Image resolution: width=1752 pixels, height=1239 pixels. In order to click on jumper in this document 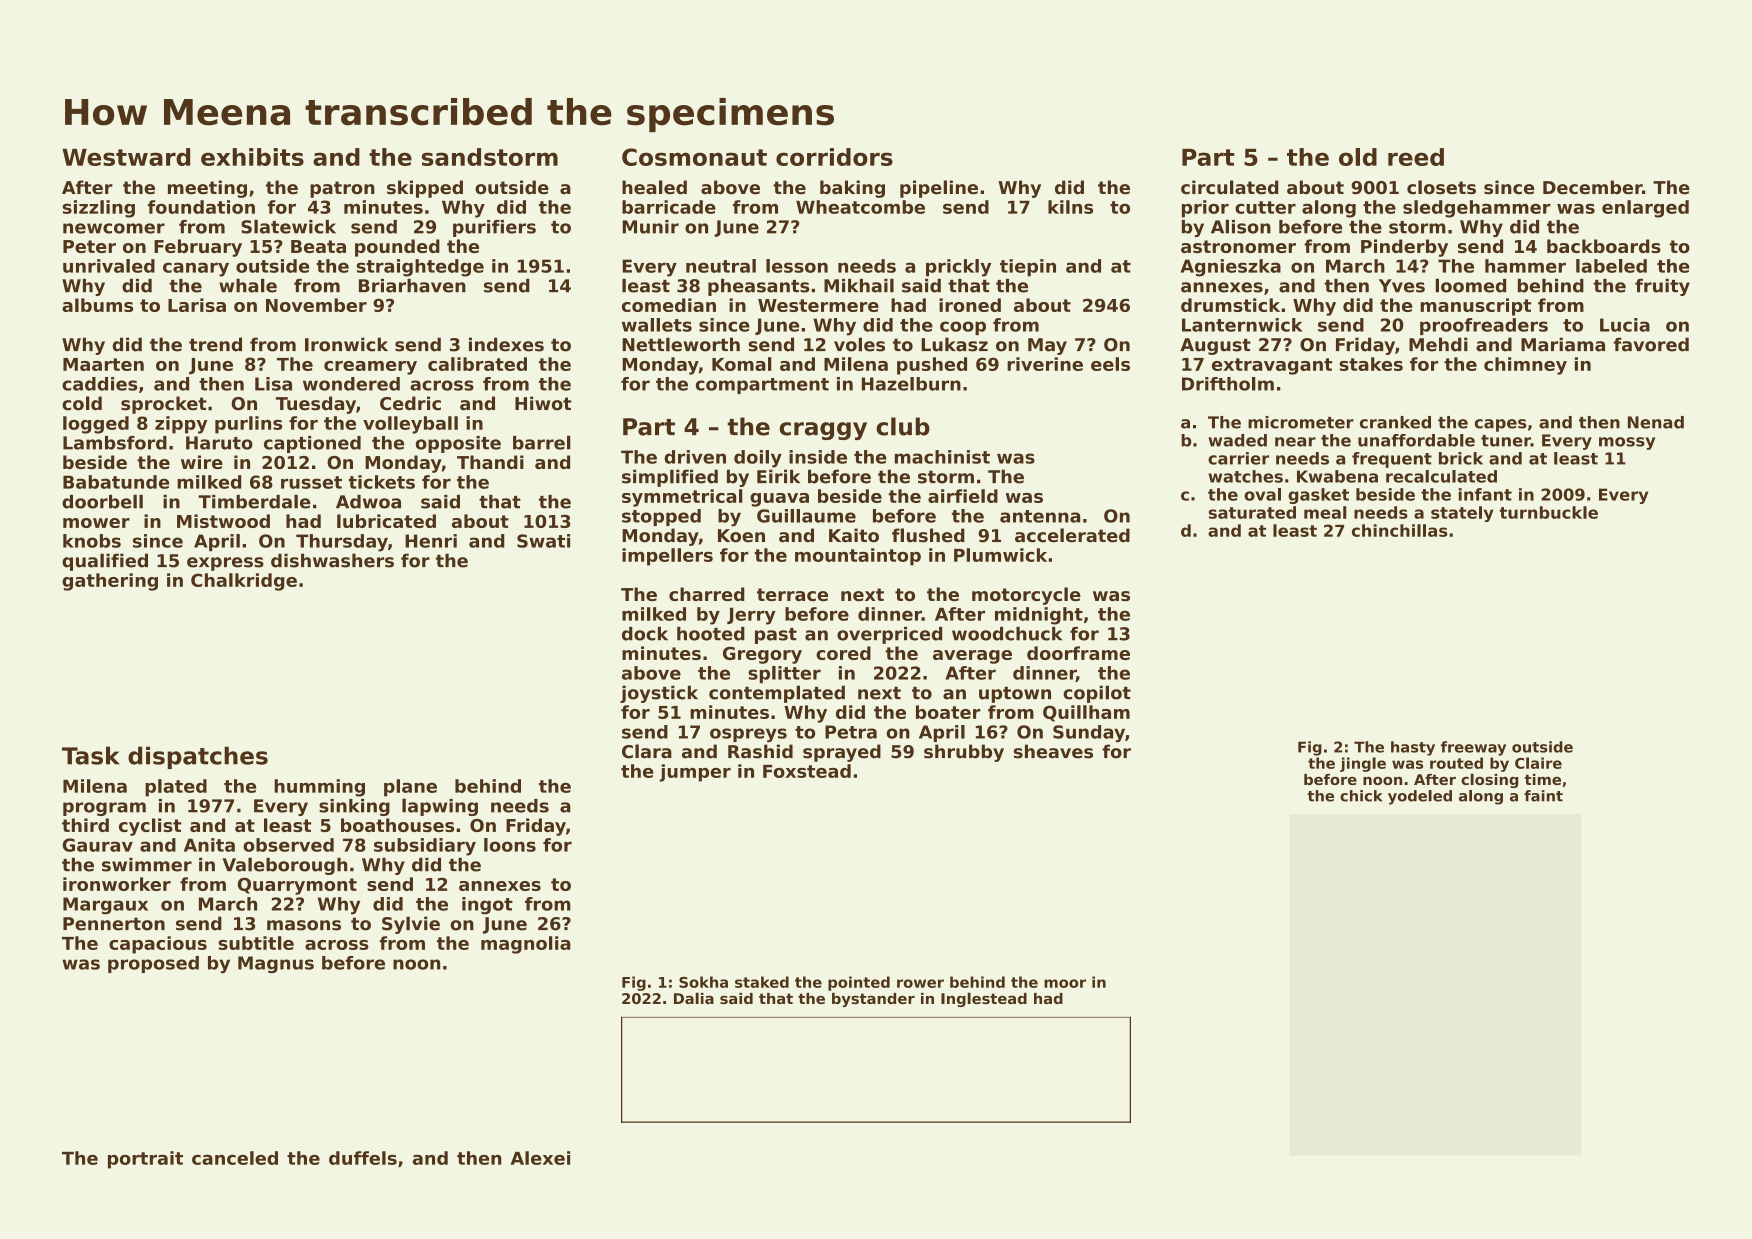, I will do `click(695, 773)`.
